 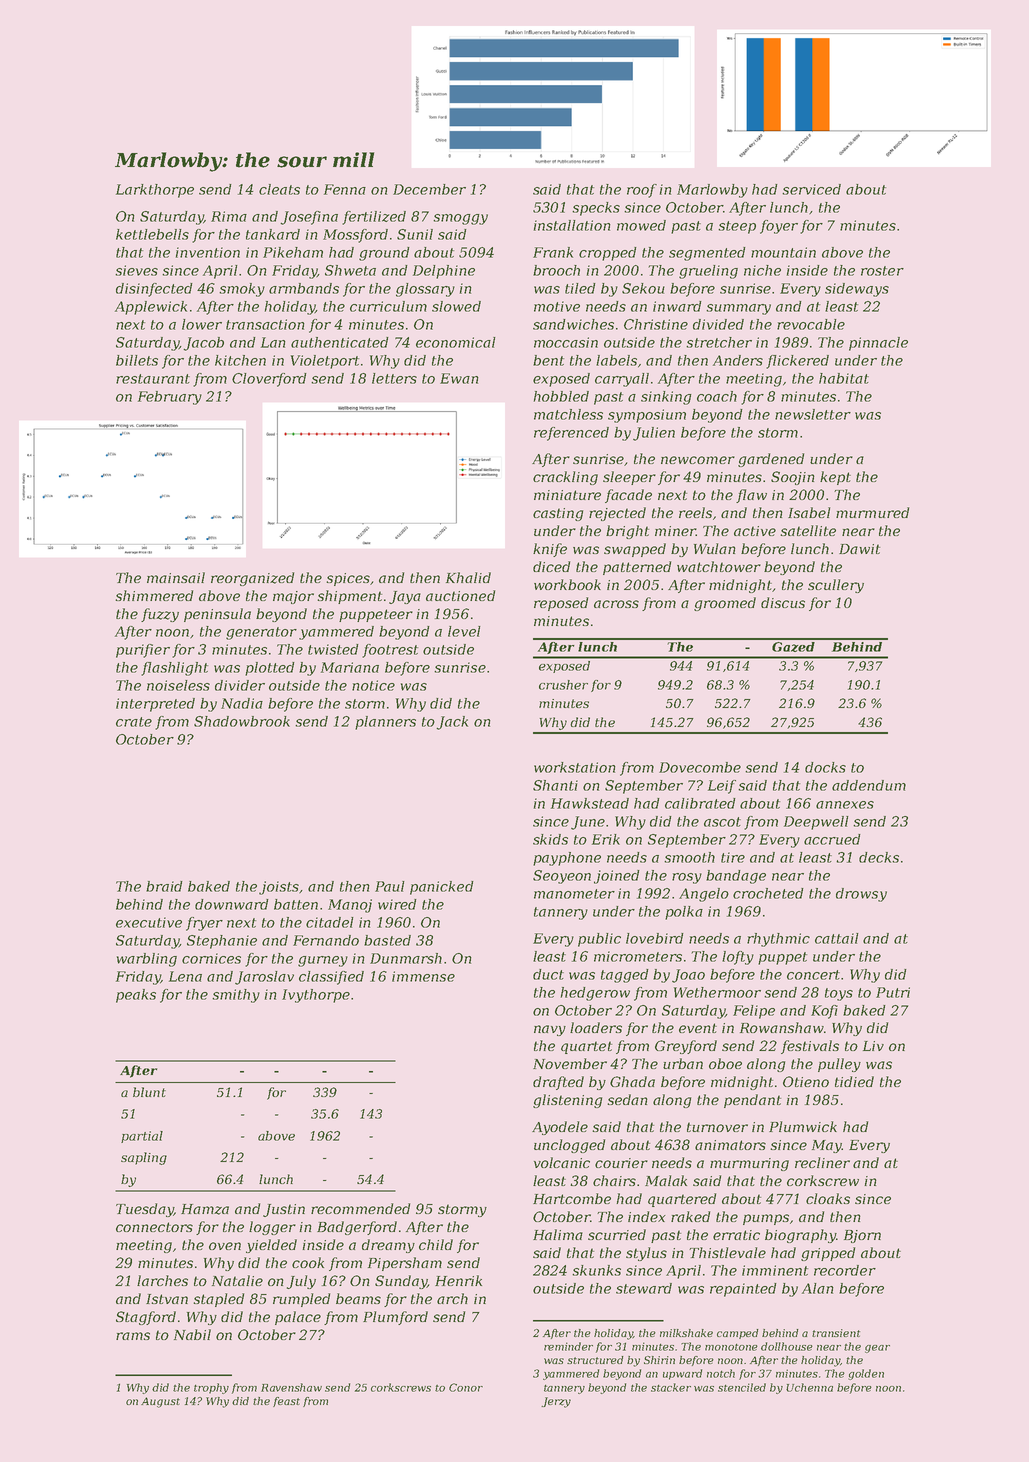 I want to click on serviced, so click(x=811, y=189).
